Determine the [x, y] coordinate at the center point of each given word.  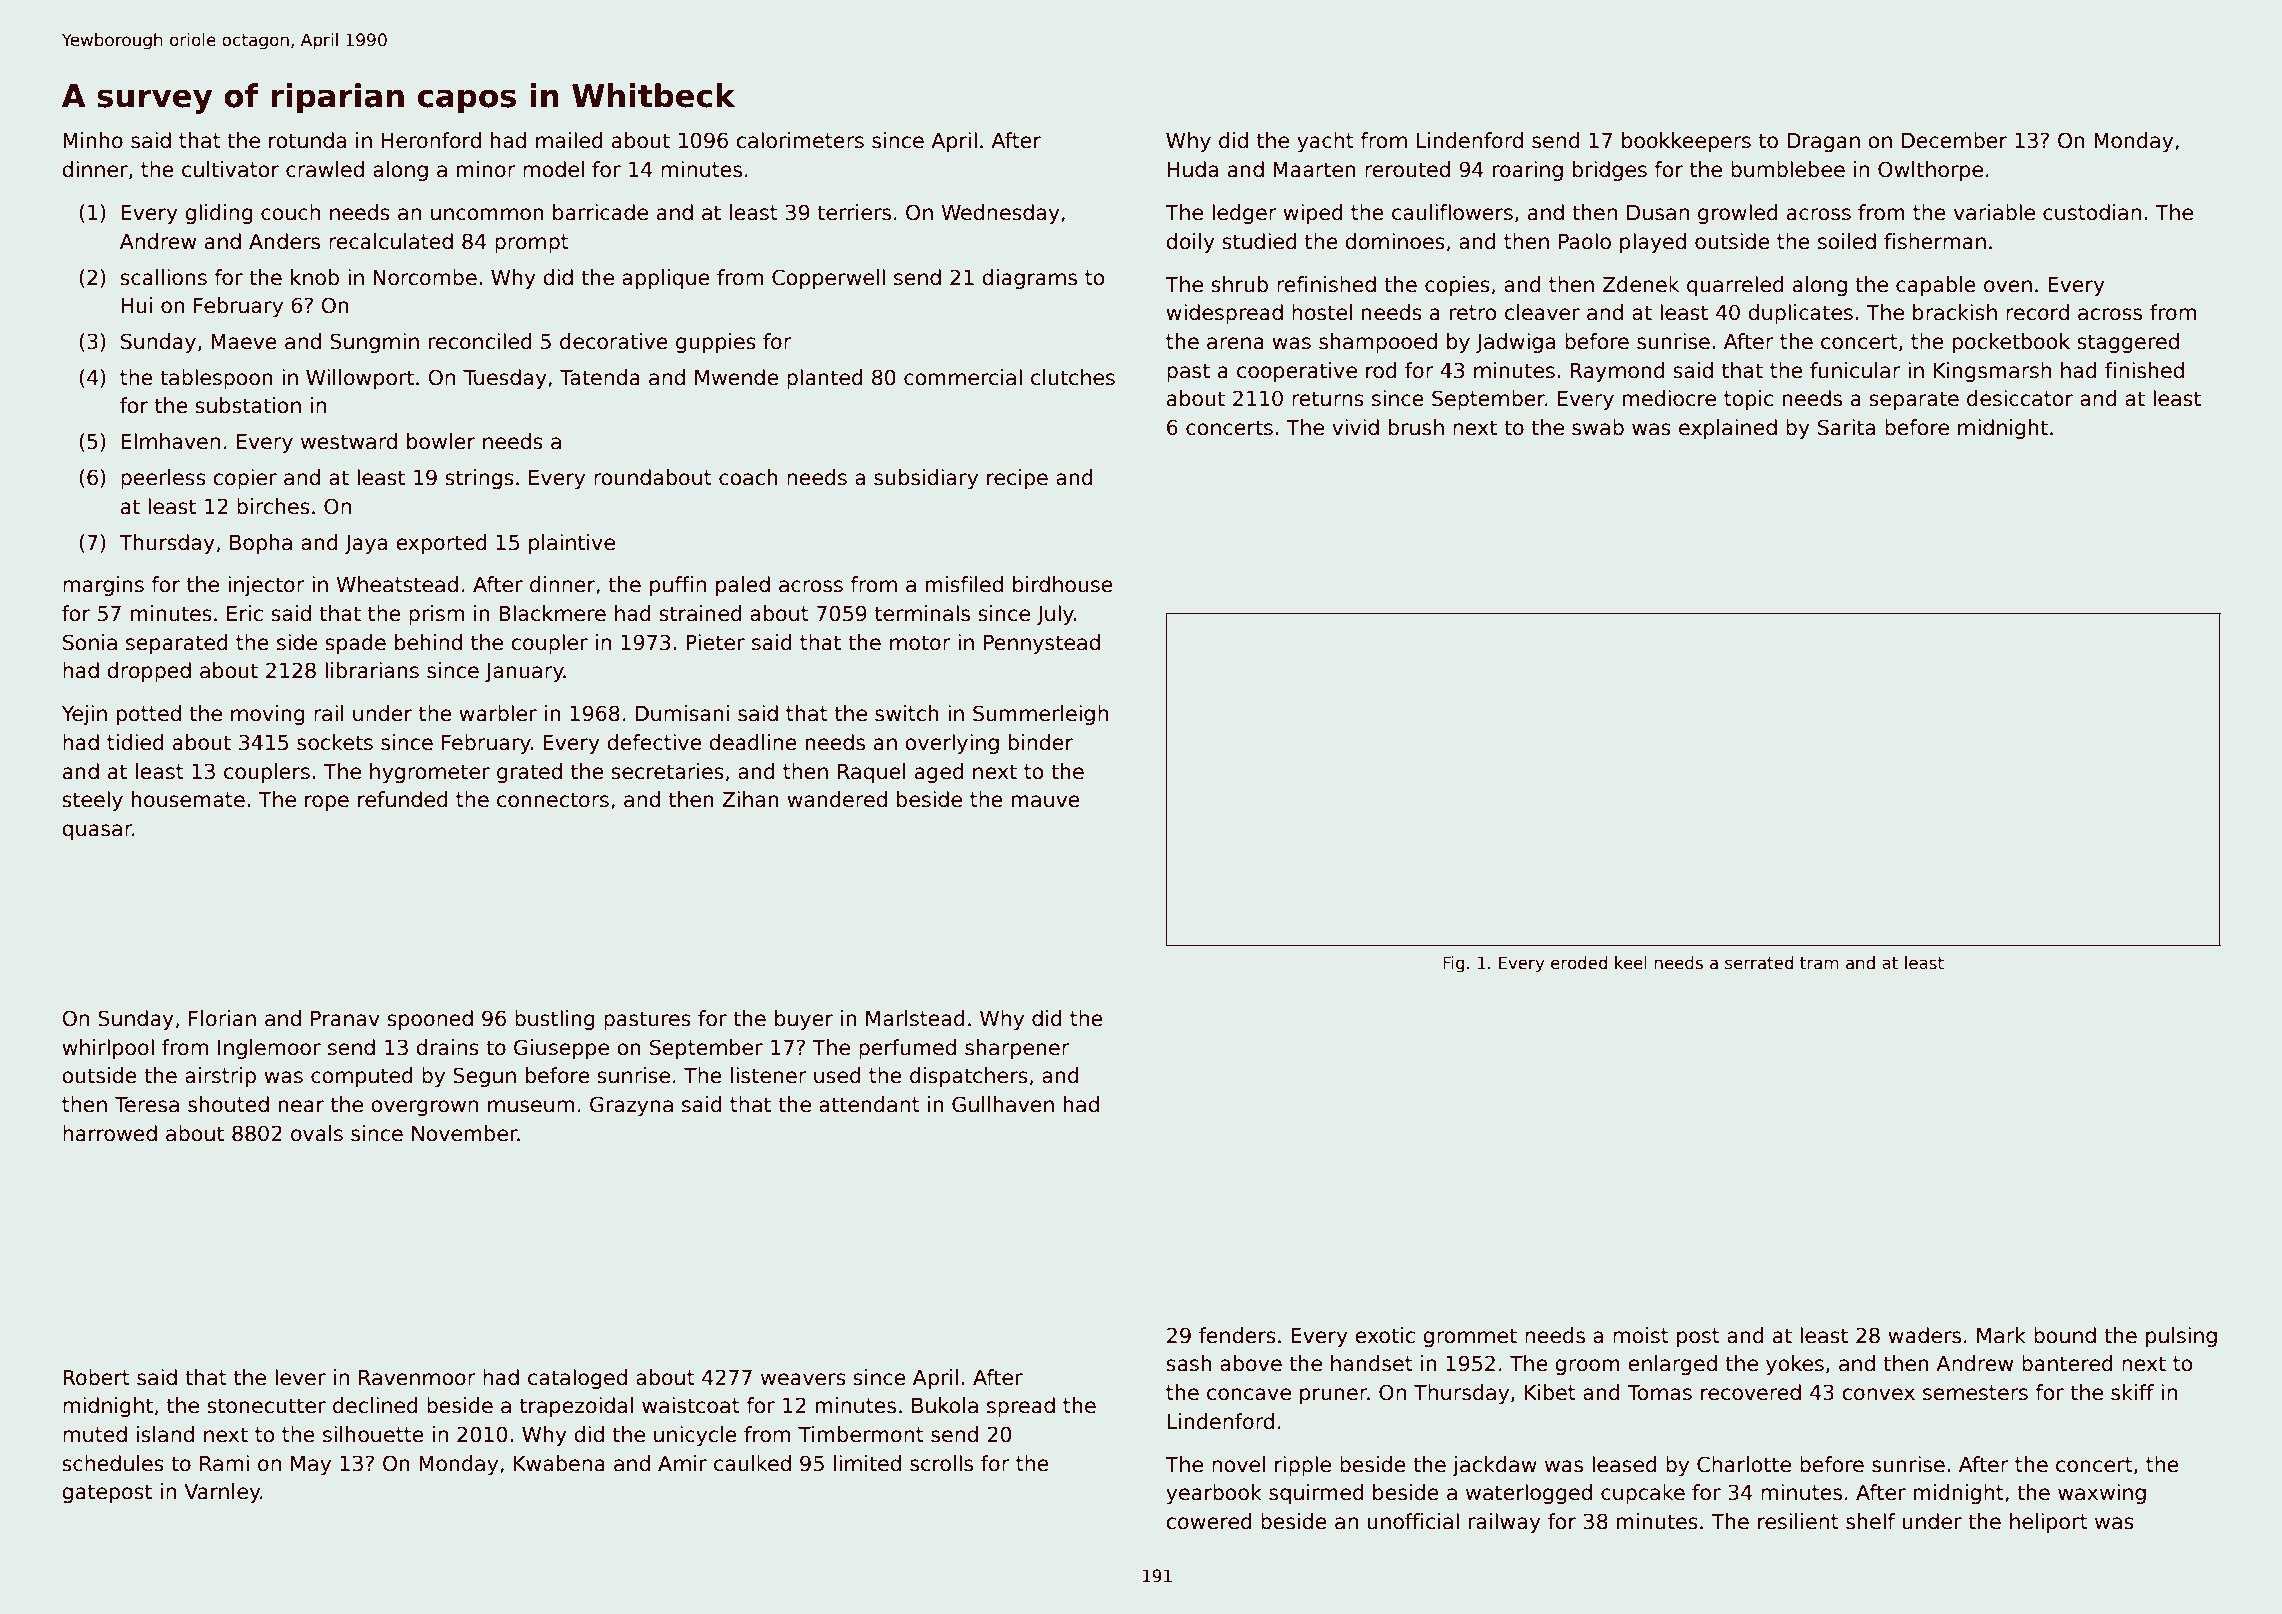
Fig [1453, 964]
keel [1631, 963]
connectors [553, 800]
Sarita [1846, 427]
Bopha [261, 544]
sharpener [1017, 1049]
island [165, 1434]
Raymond [1617, 372]
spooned [430, 1020]
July [1055, 615]
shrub [1239, 284]
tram [1819, 963]
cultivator [230, 169]
